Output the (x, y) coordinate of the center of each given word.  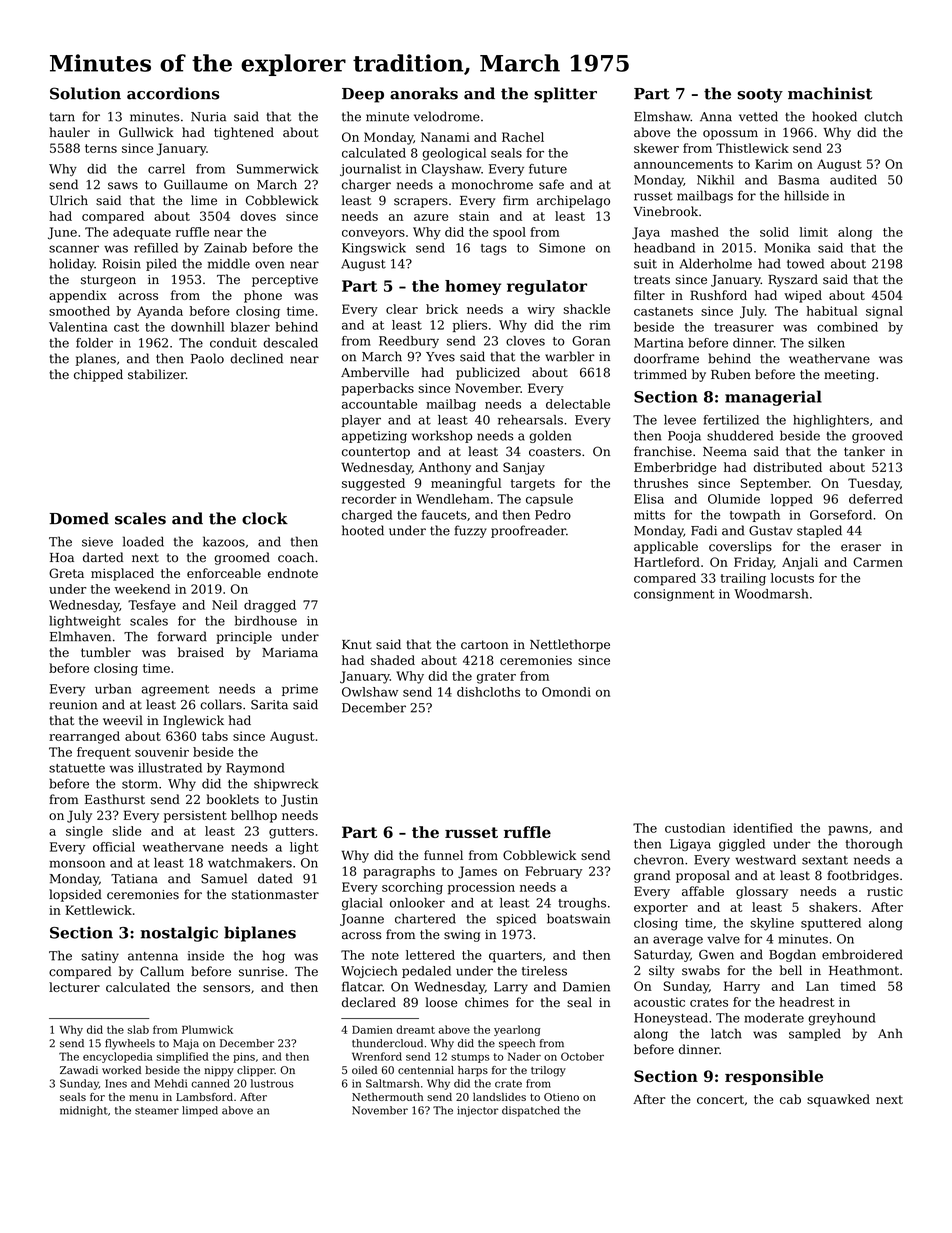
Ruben (731, 374)
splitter (565, 95)
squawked (838, 1100)
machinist (830, 93)
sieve (97, 542)
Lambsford (204, 1097)
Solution (85, 93)
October (582, 1056)
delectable (578, 404)
